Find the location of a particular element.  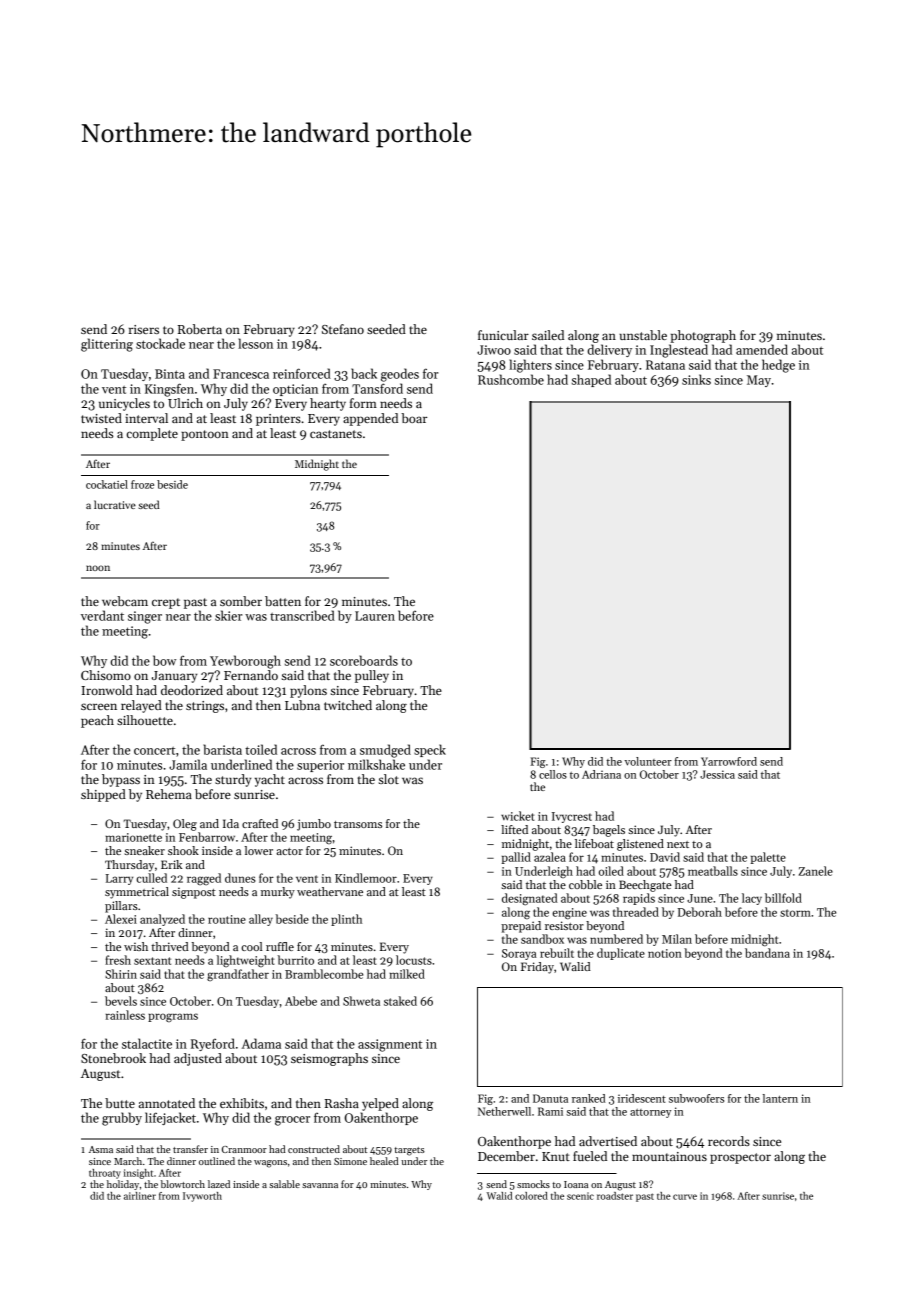

sailed is located at coordinates (548, 335).
